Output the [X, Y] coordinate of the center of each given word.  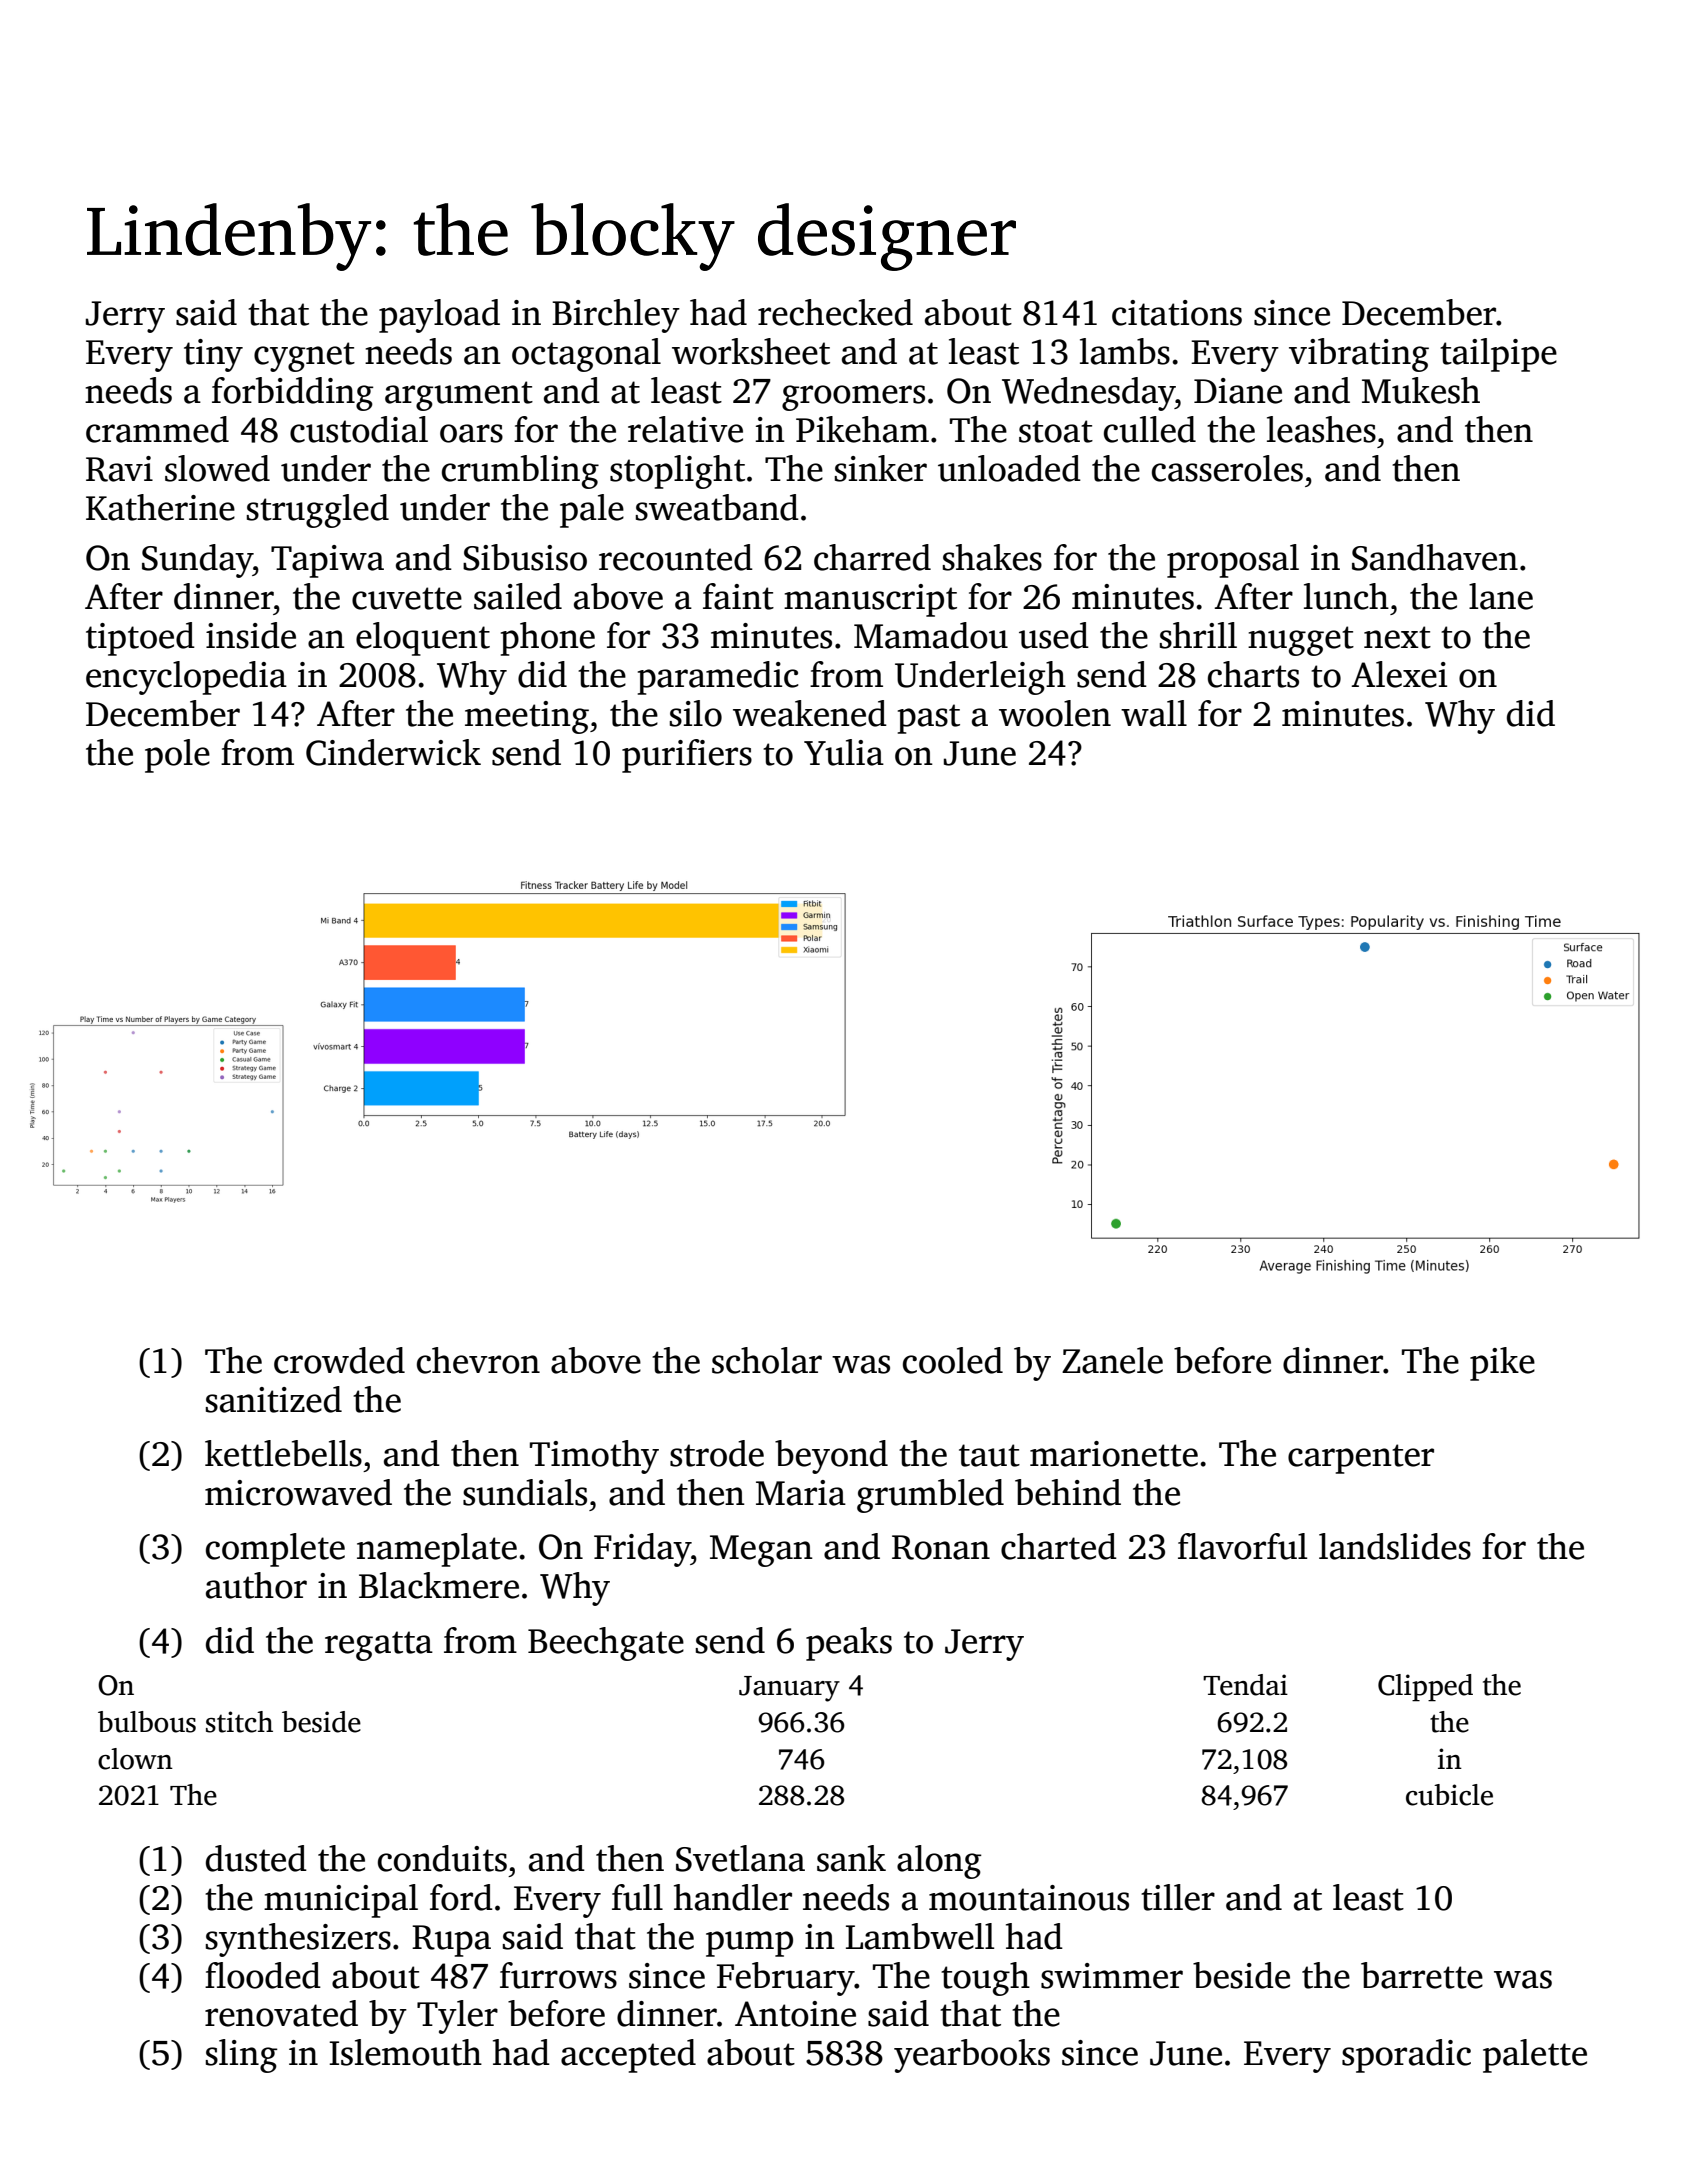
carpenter [1361, 1459]
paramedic [718, 678]
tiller [1178, 1897]
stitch [239, 1722]
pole [177, 756]
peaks [849, 1644]
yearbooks [972, 2056]
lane [1501, 596]
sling [241, 2056]
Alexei [1399, 674]
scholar [767, 1360]
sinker [881, 468]
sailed [518, 596]
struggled [318, 511]
